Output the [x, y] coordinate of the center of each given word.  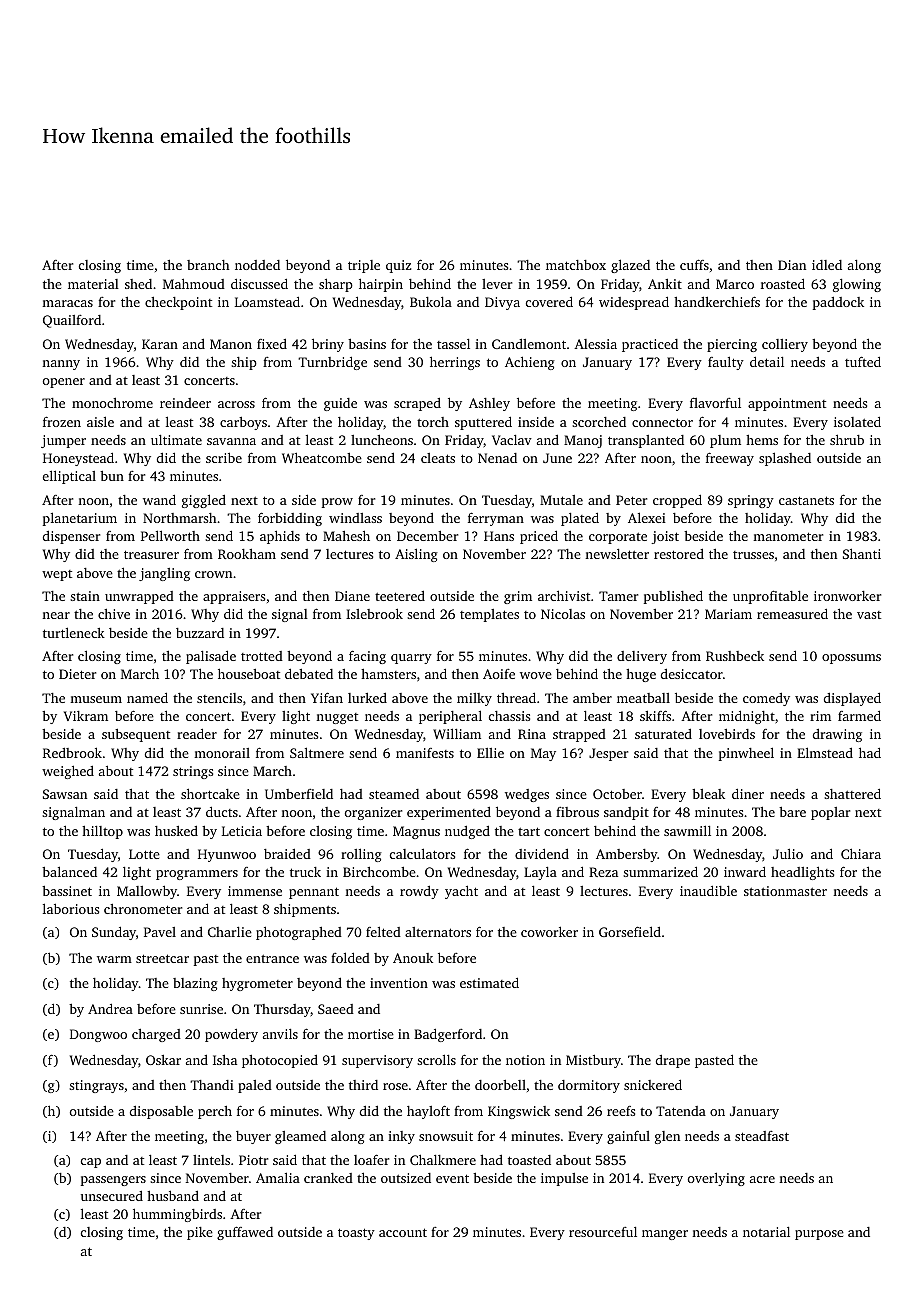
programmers [197, 875]
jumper [63, 441]
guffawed [245, 1233]
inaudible [708, 891]
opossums [851, 659]
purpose [819, 1235]
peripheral [450, 717]
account [403, 1232]
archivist [564, 595]
